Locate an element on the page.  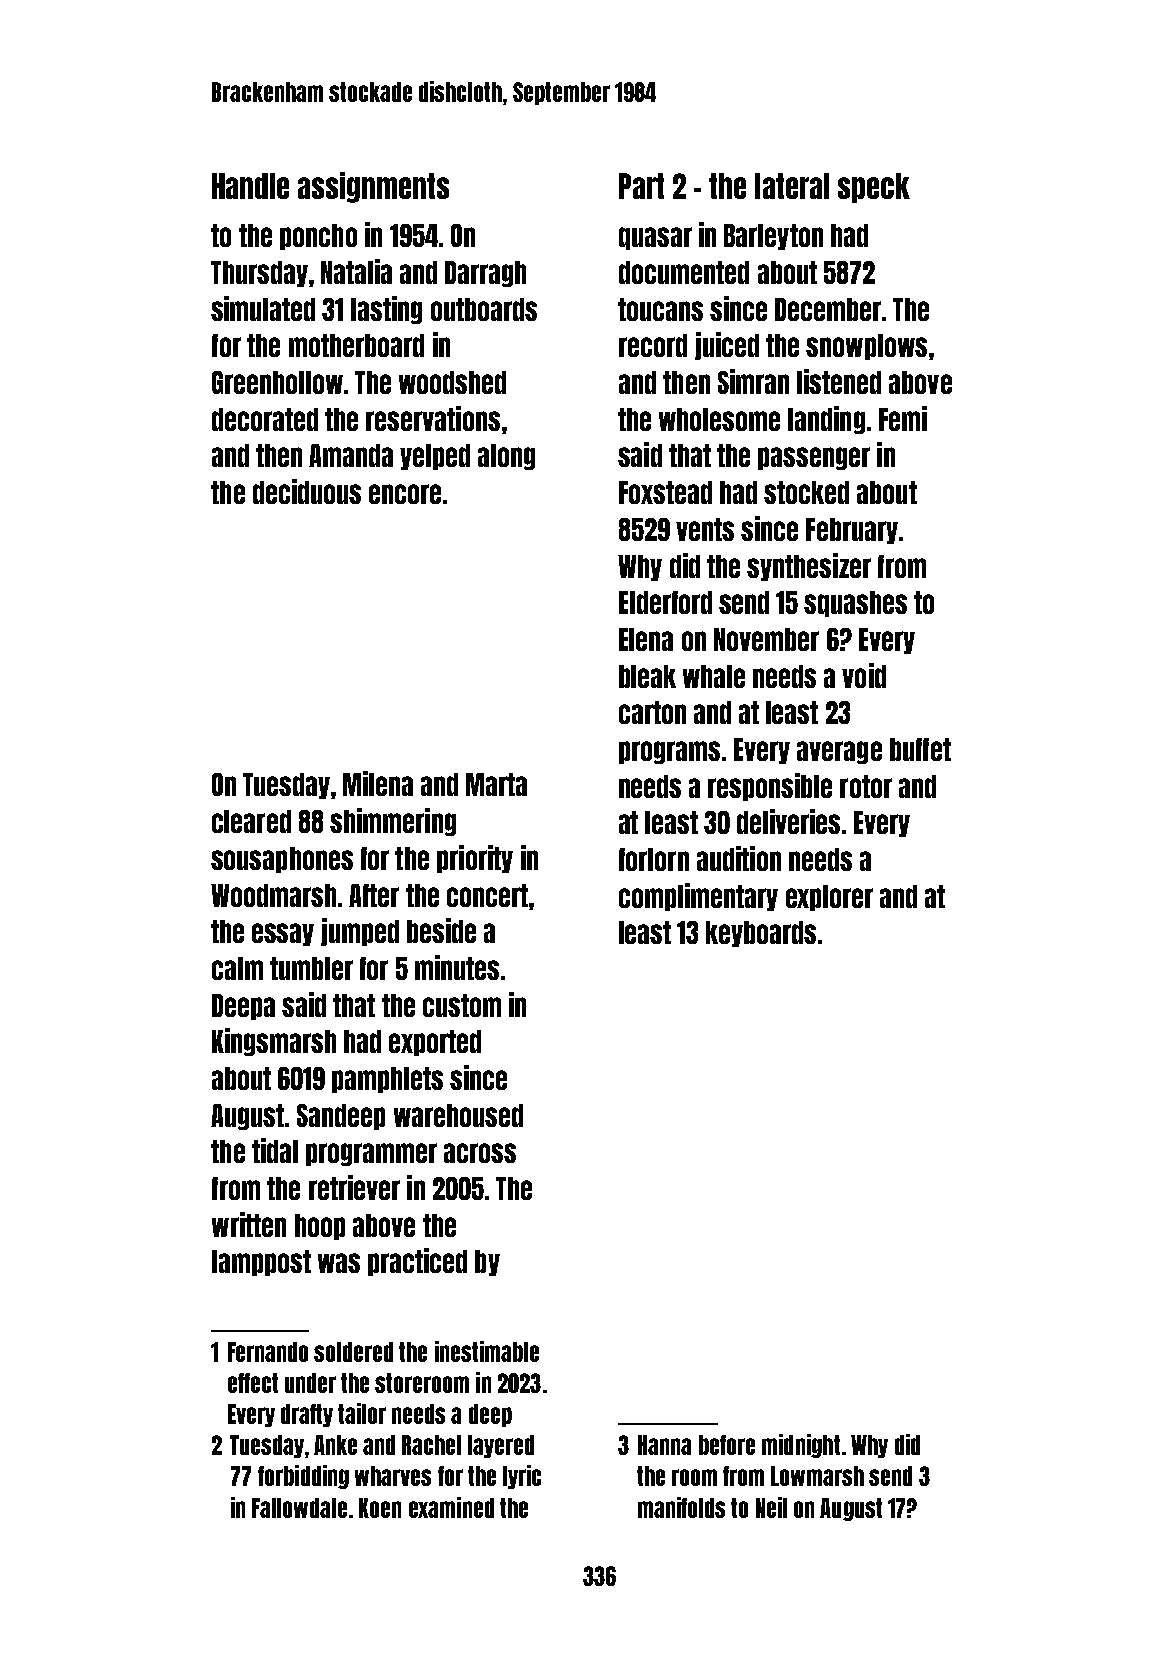
lamppost is located at coordinates (261, 1263).
